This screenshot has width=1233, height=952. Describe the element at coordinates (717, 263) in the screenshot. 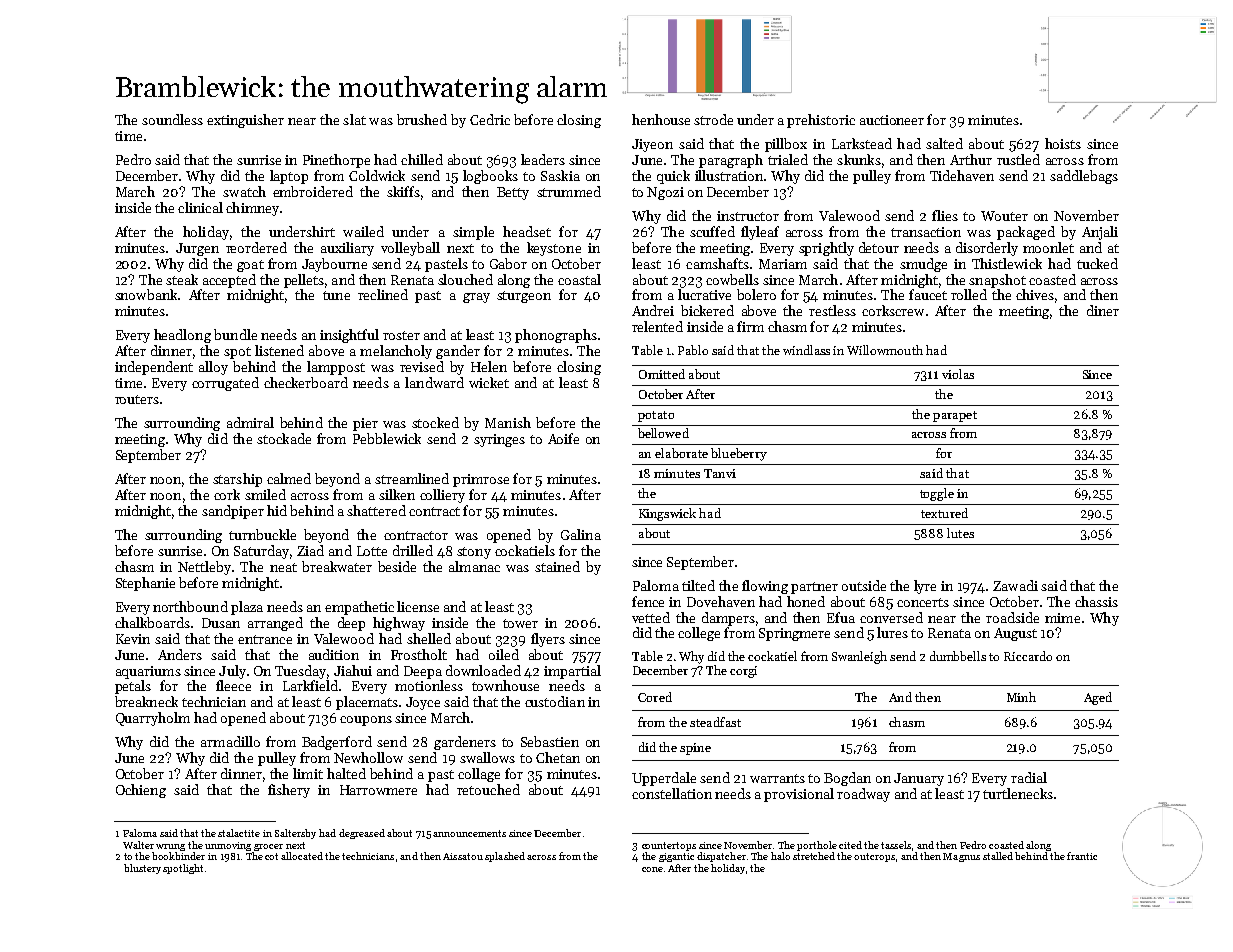

I see `camshafts` at that location.
